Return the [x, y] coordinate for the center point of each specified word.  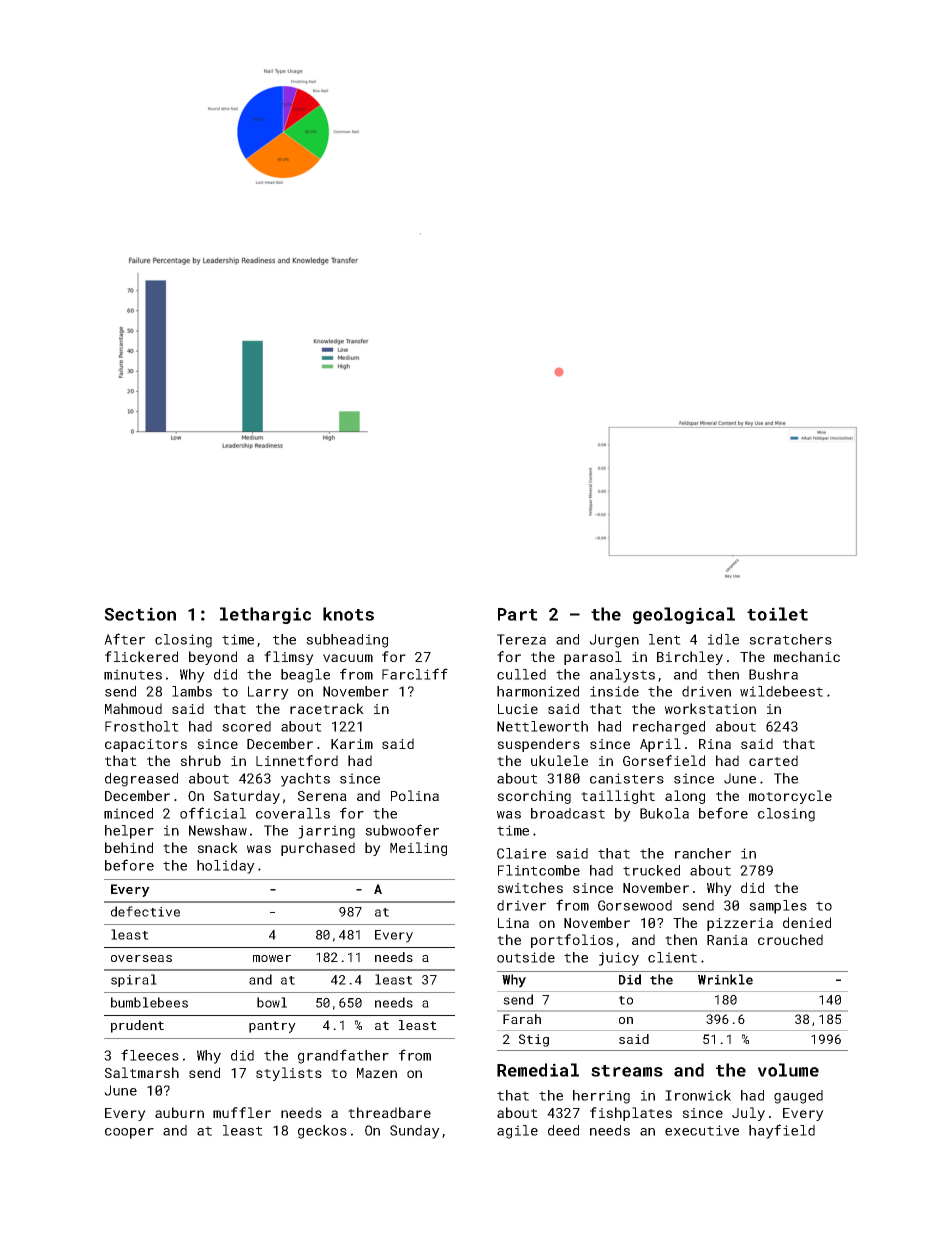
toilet [777, 614]
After [124, 639]
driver [521, 905]
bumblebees [149, 1002]
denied [807, 922]
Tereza [521, 639]
